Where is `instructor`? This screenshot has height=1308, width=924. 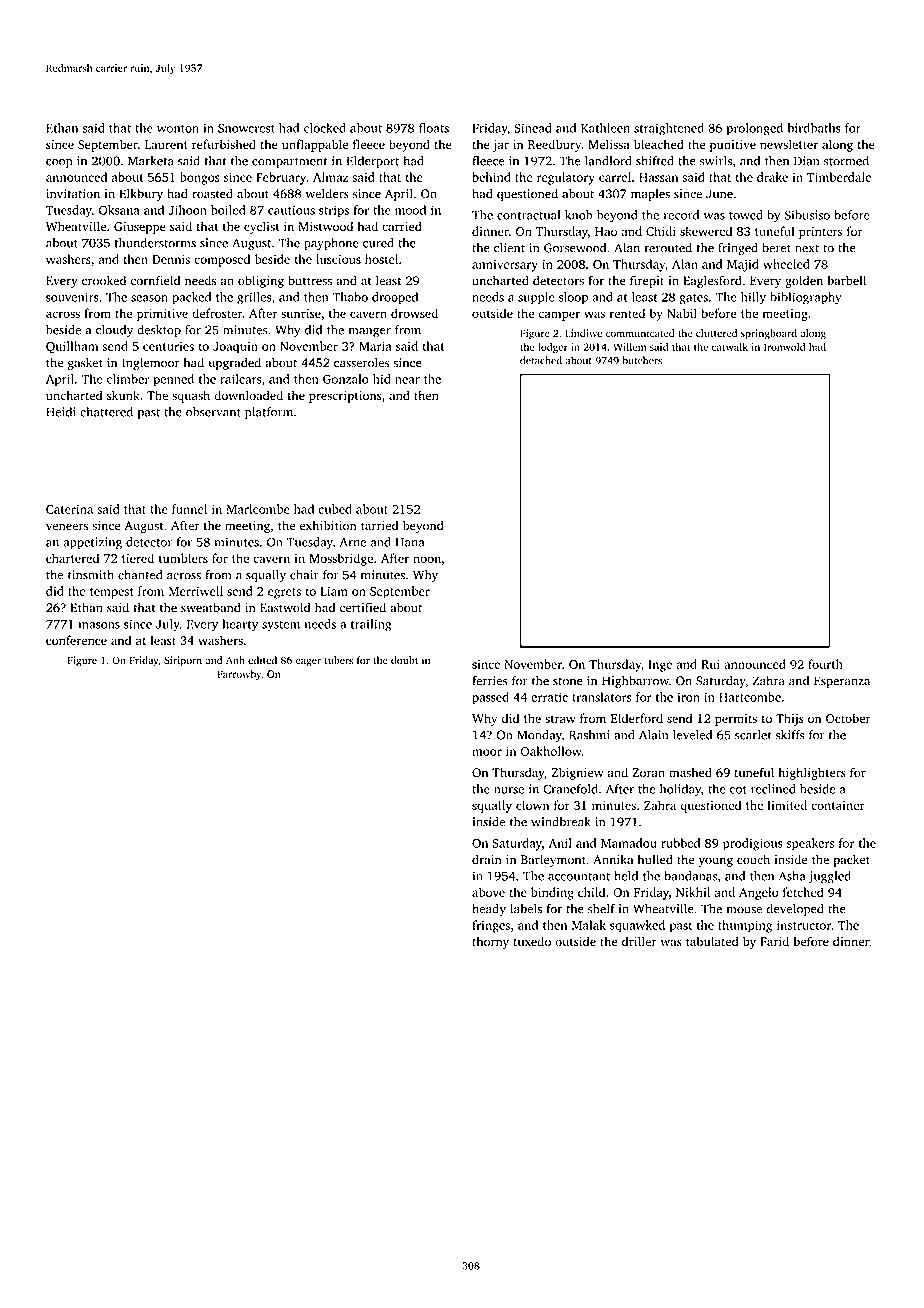
instructor is located at coordinates (804, 925).
